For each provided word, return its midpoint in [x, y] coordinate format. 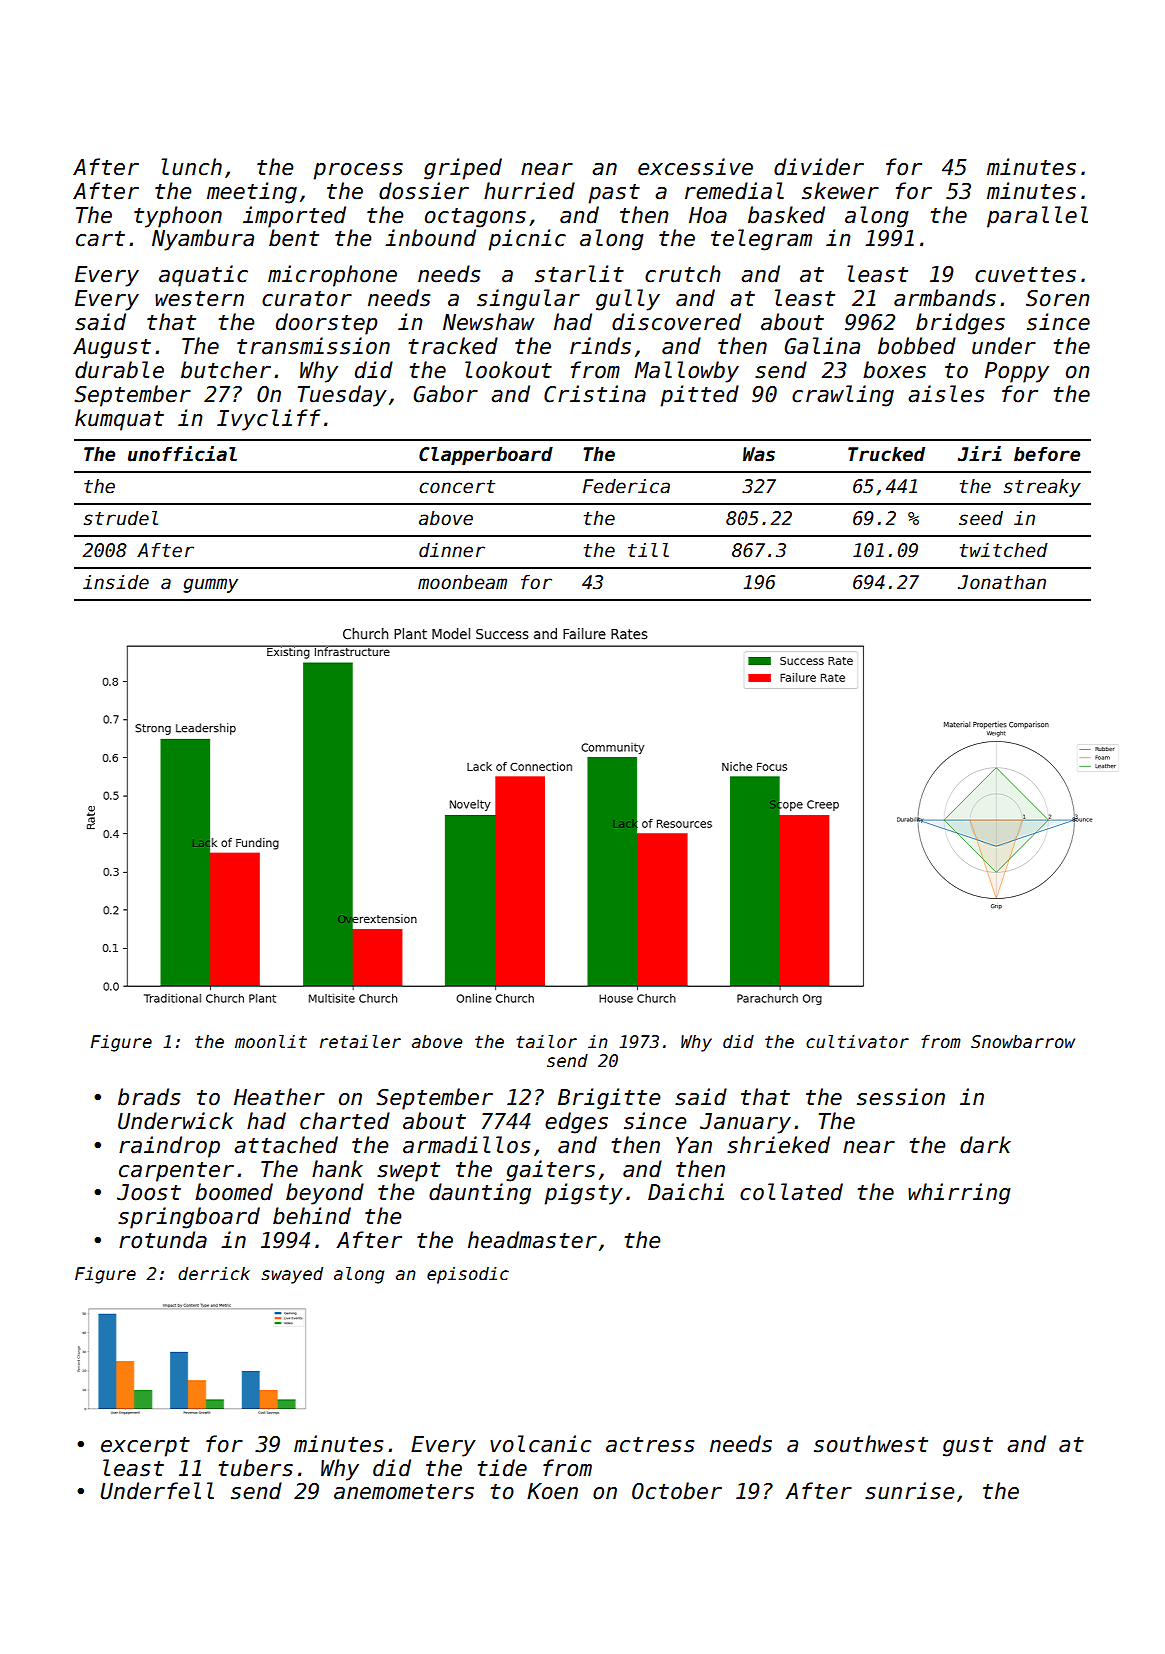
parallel [1037, 217]
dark [985, 1145]
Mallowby [686, 372]
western [199, 299]
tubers [255, 1468]
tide [502, 1468]
